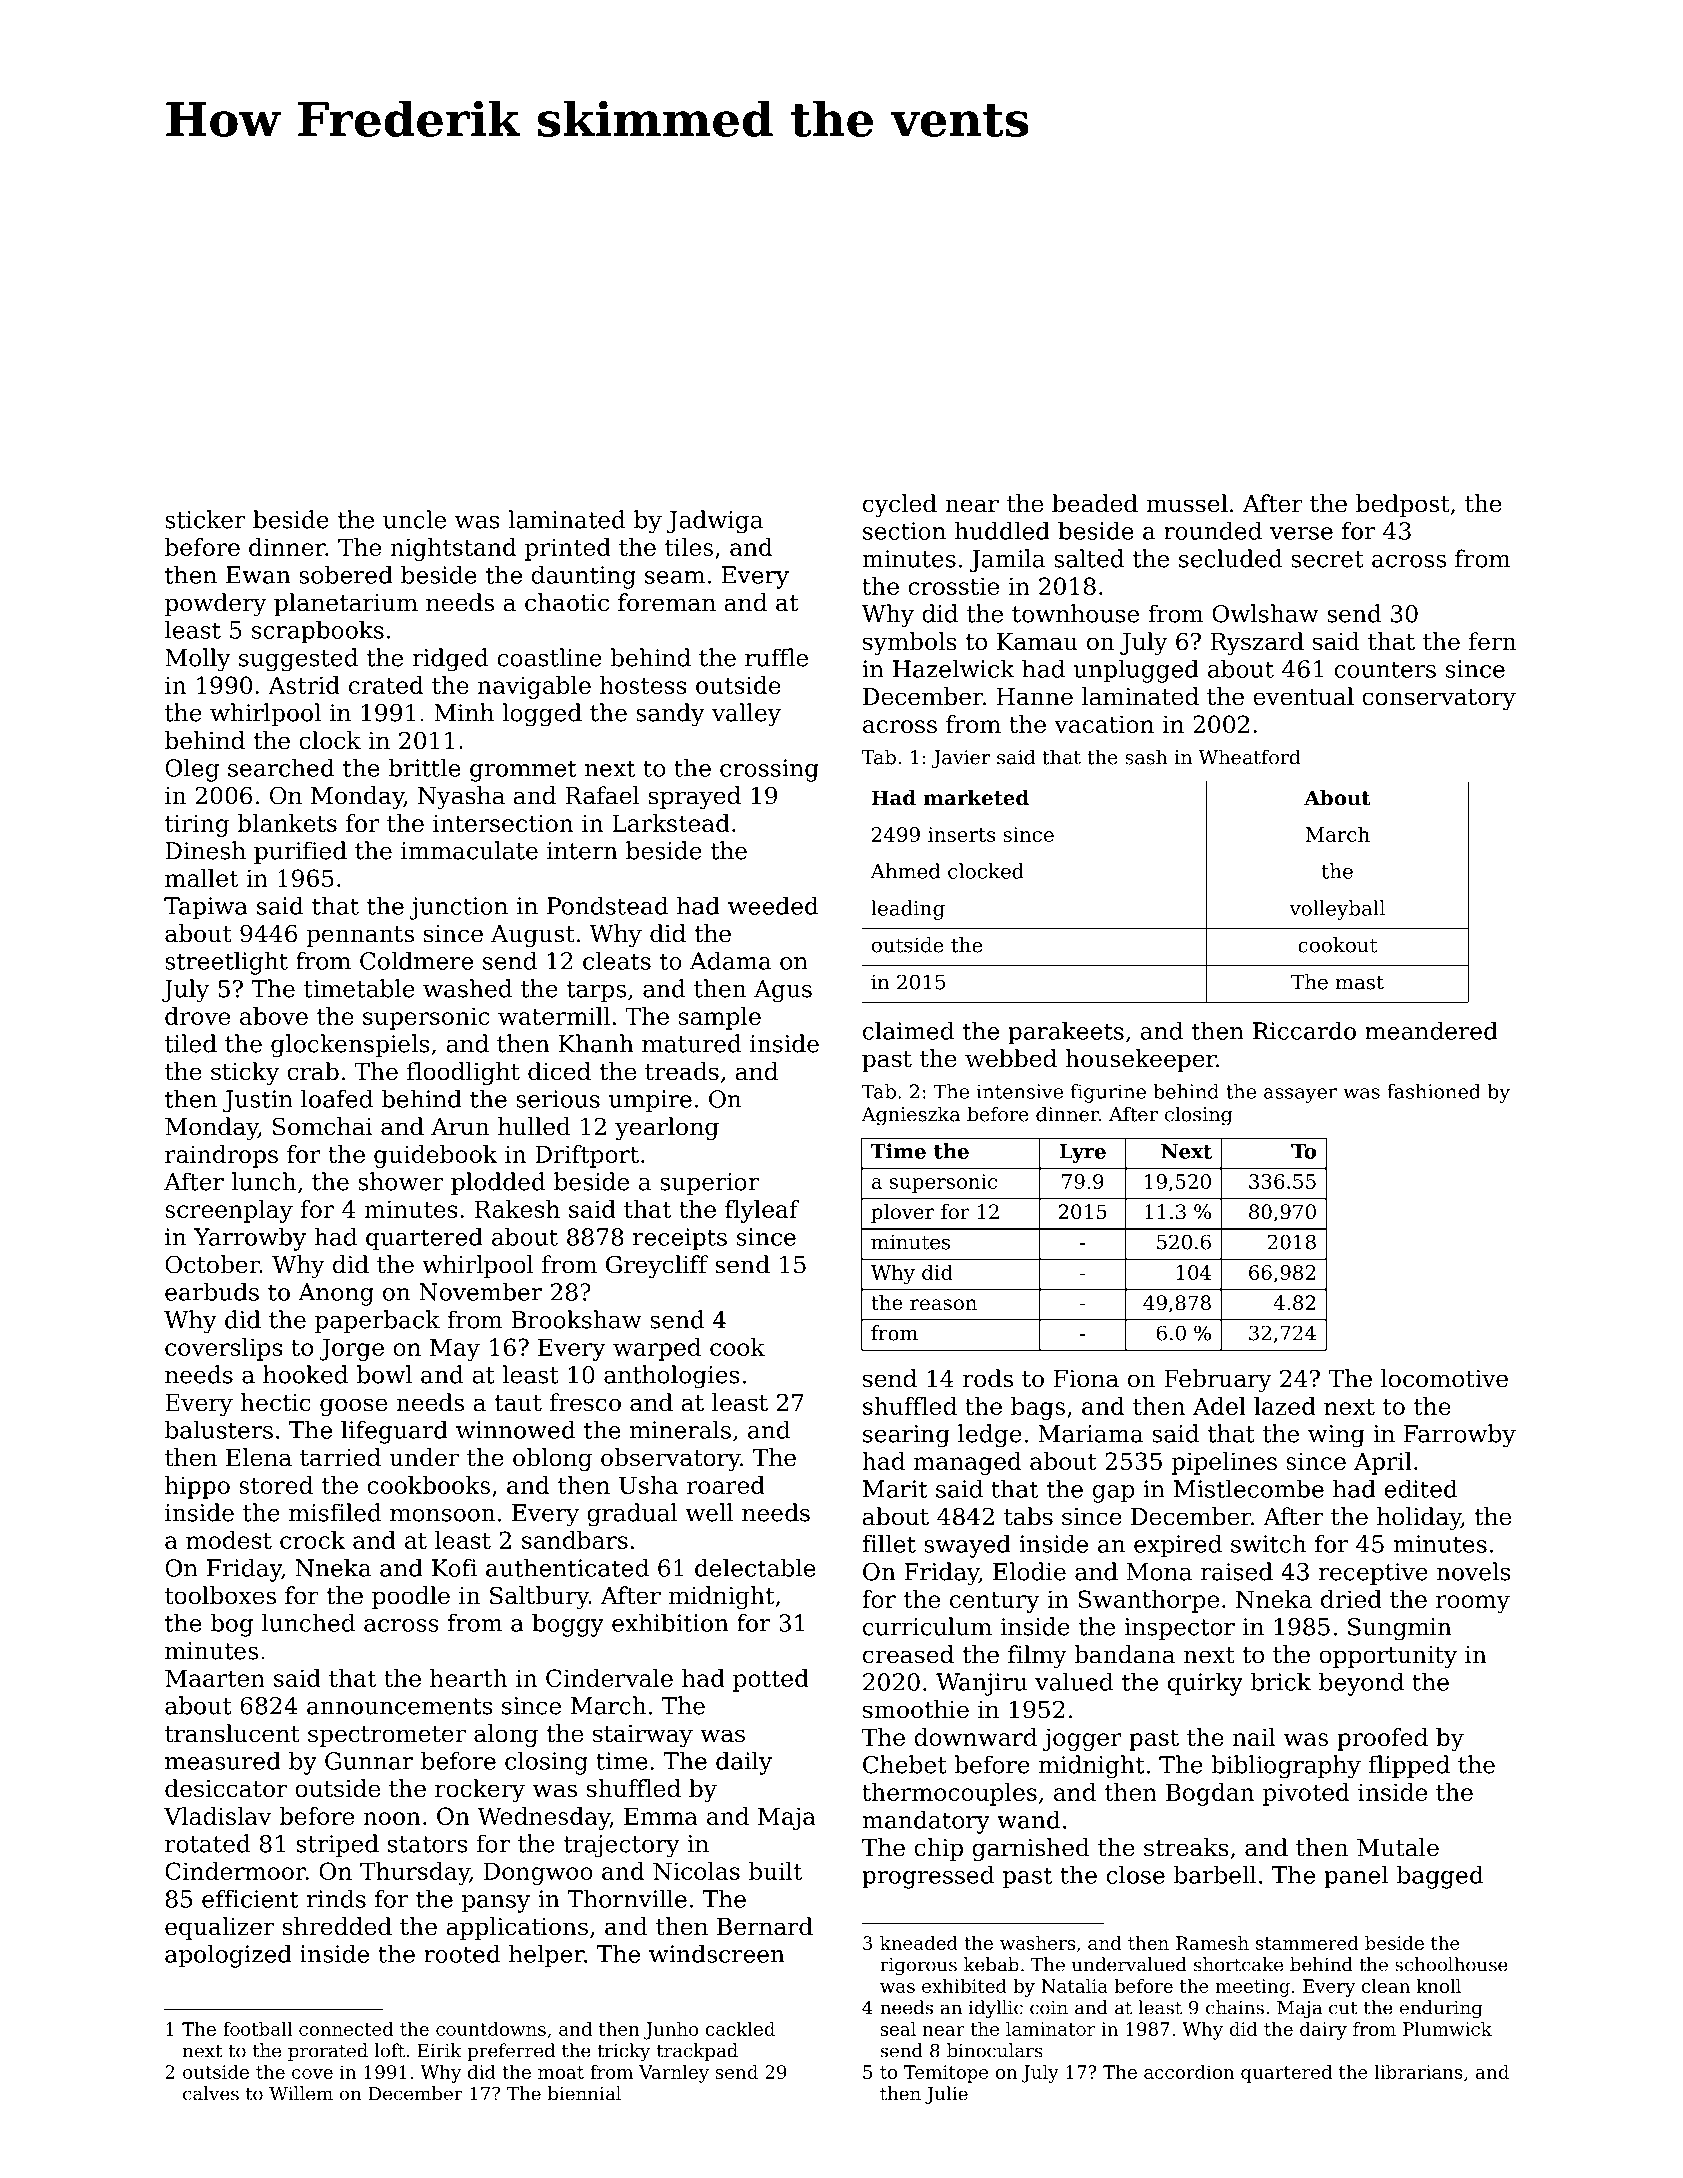 This screenshot has width=1683, height=2178. I want to click on mussel, so click(1187, 503).
